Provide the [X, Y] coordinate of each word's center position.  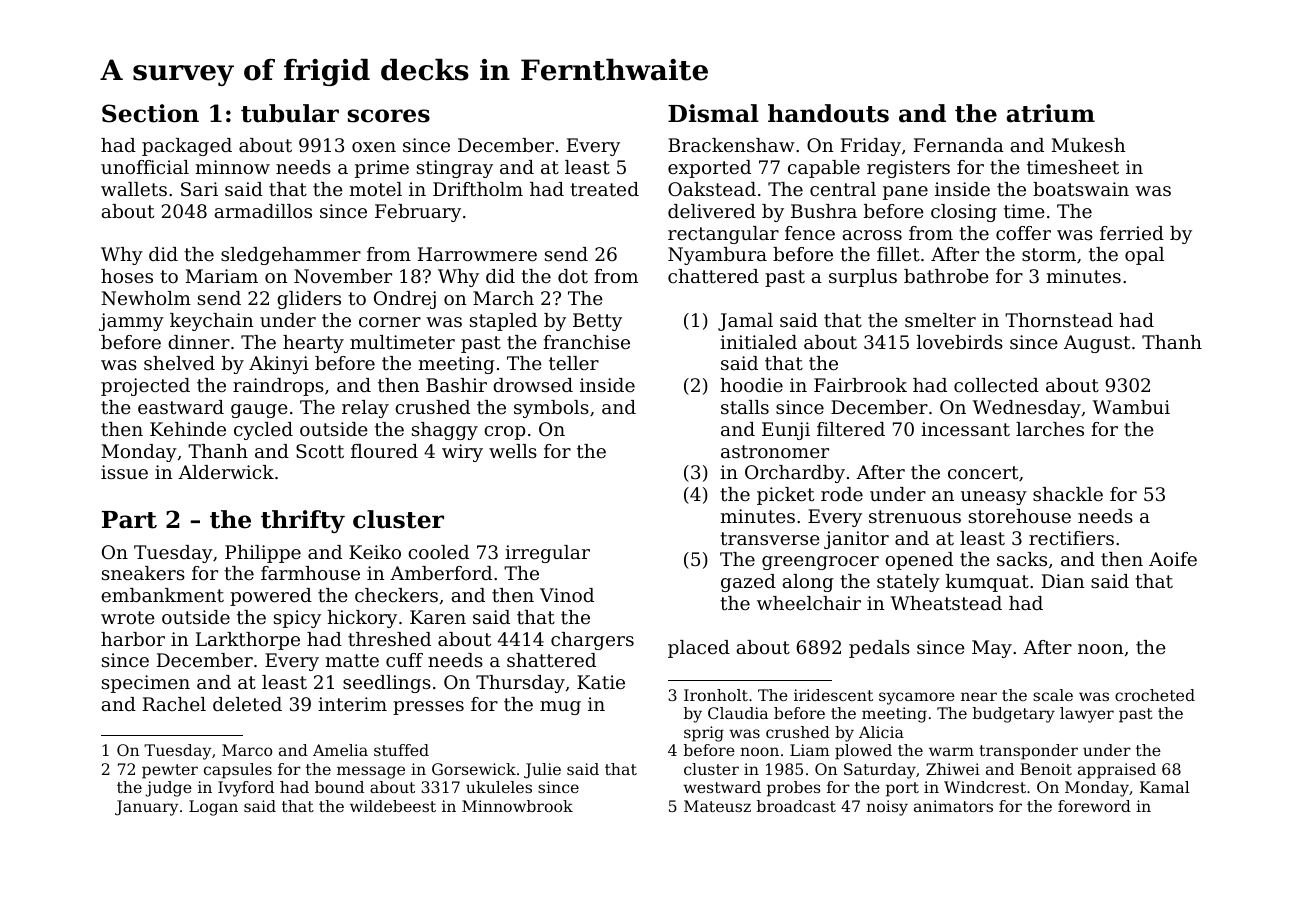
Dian [1063, 581]
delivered [712, 211]
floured [384, 451]
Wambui [1131, 407]
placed [699, 649]
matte [352, 660]
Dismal [713, 113]
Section [150, 113]
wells [513, 451]
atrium [1050, 113]
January [146, 808]
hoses [127, 276]
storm [1049, 254]
